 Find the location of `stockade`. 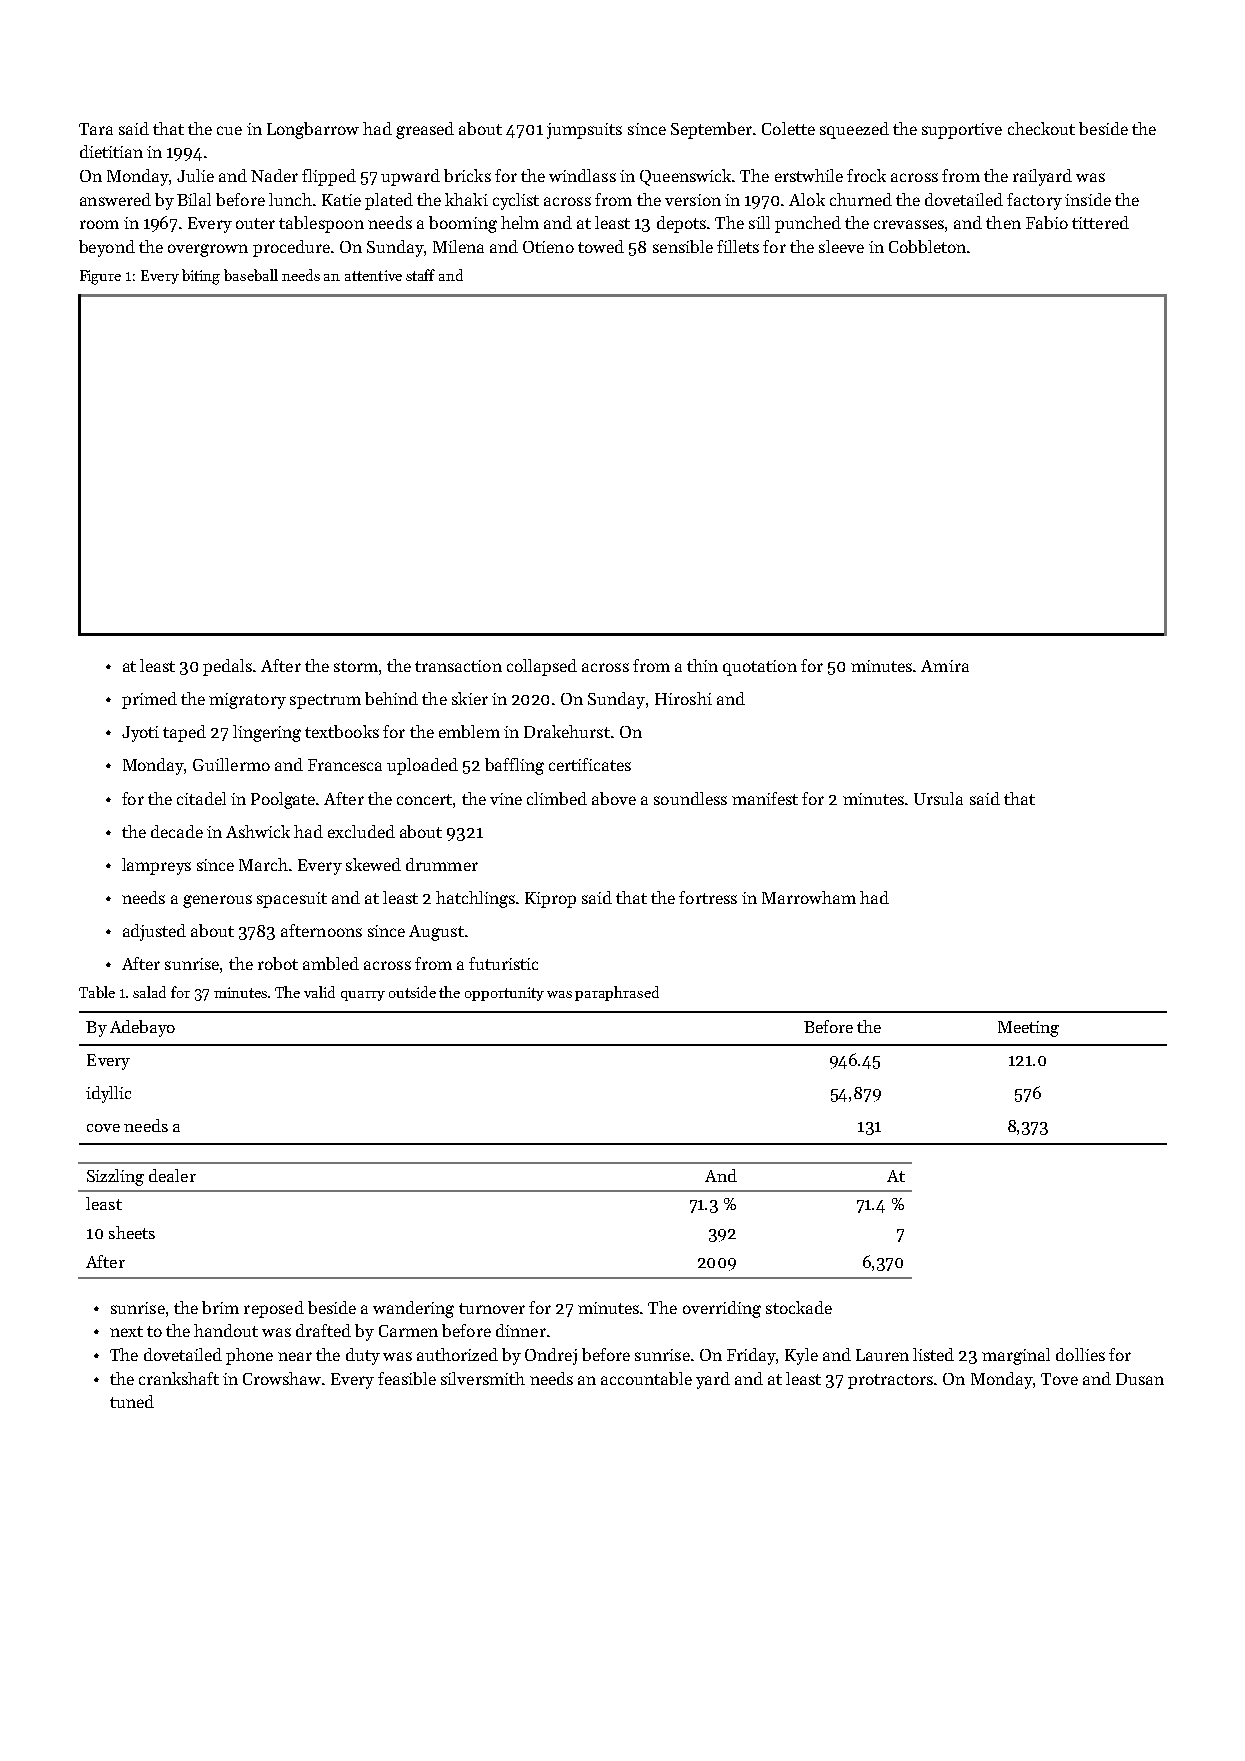

stockade is located at coordinates (799, 1307).
